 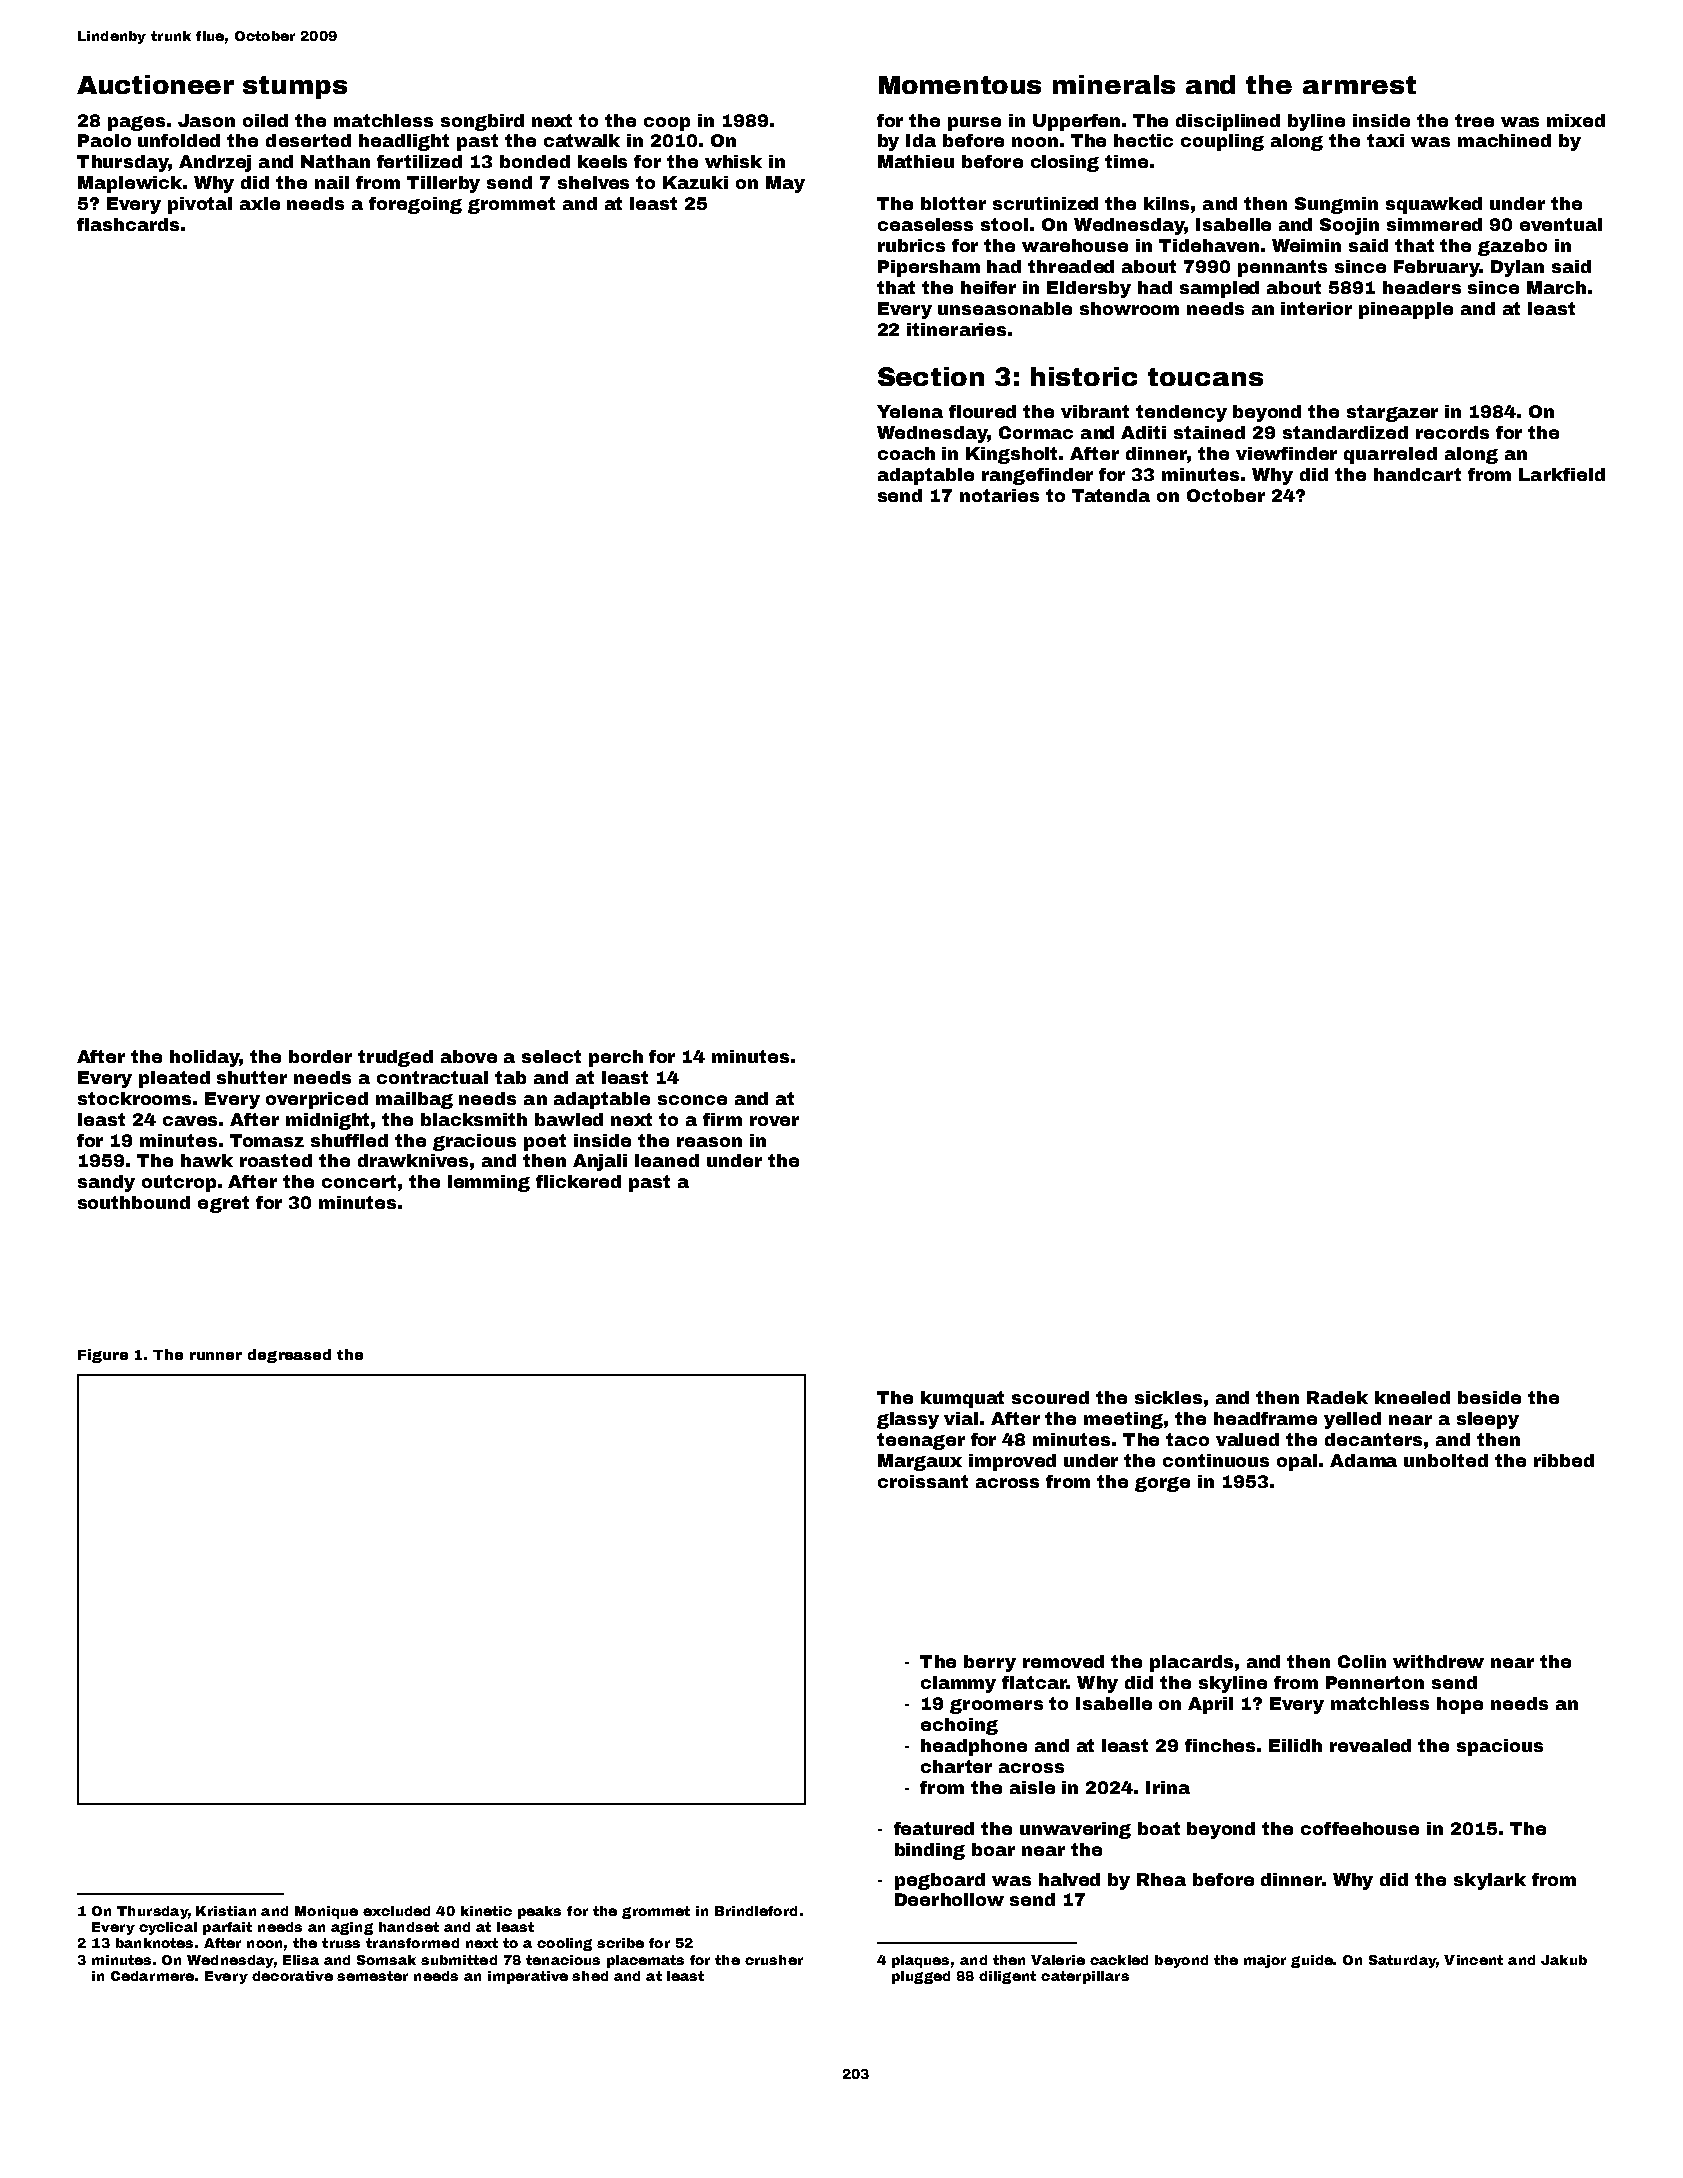 What do you see at coordinates (415, 205) in the document?
I see `foregoing` at bounding box center [415, 205].
